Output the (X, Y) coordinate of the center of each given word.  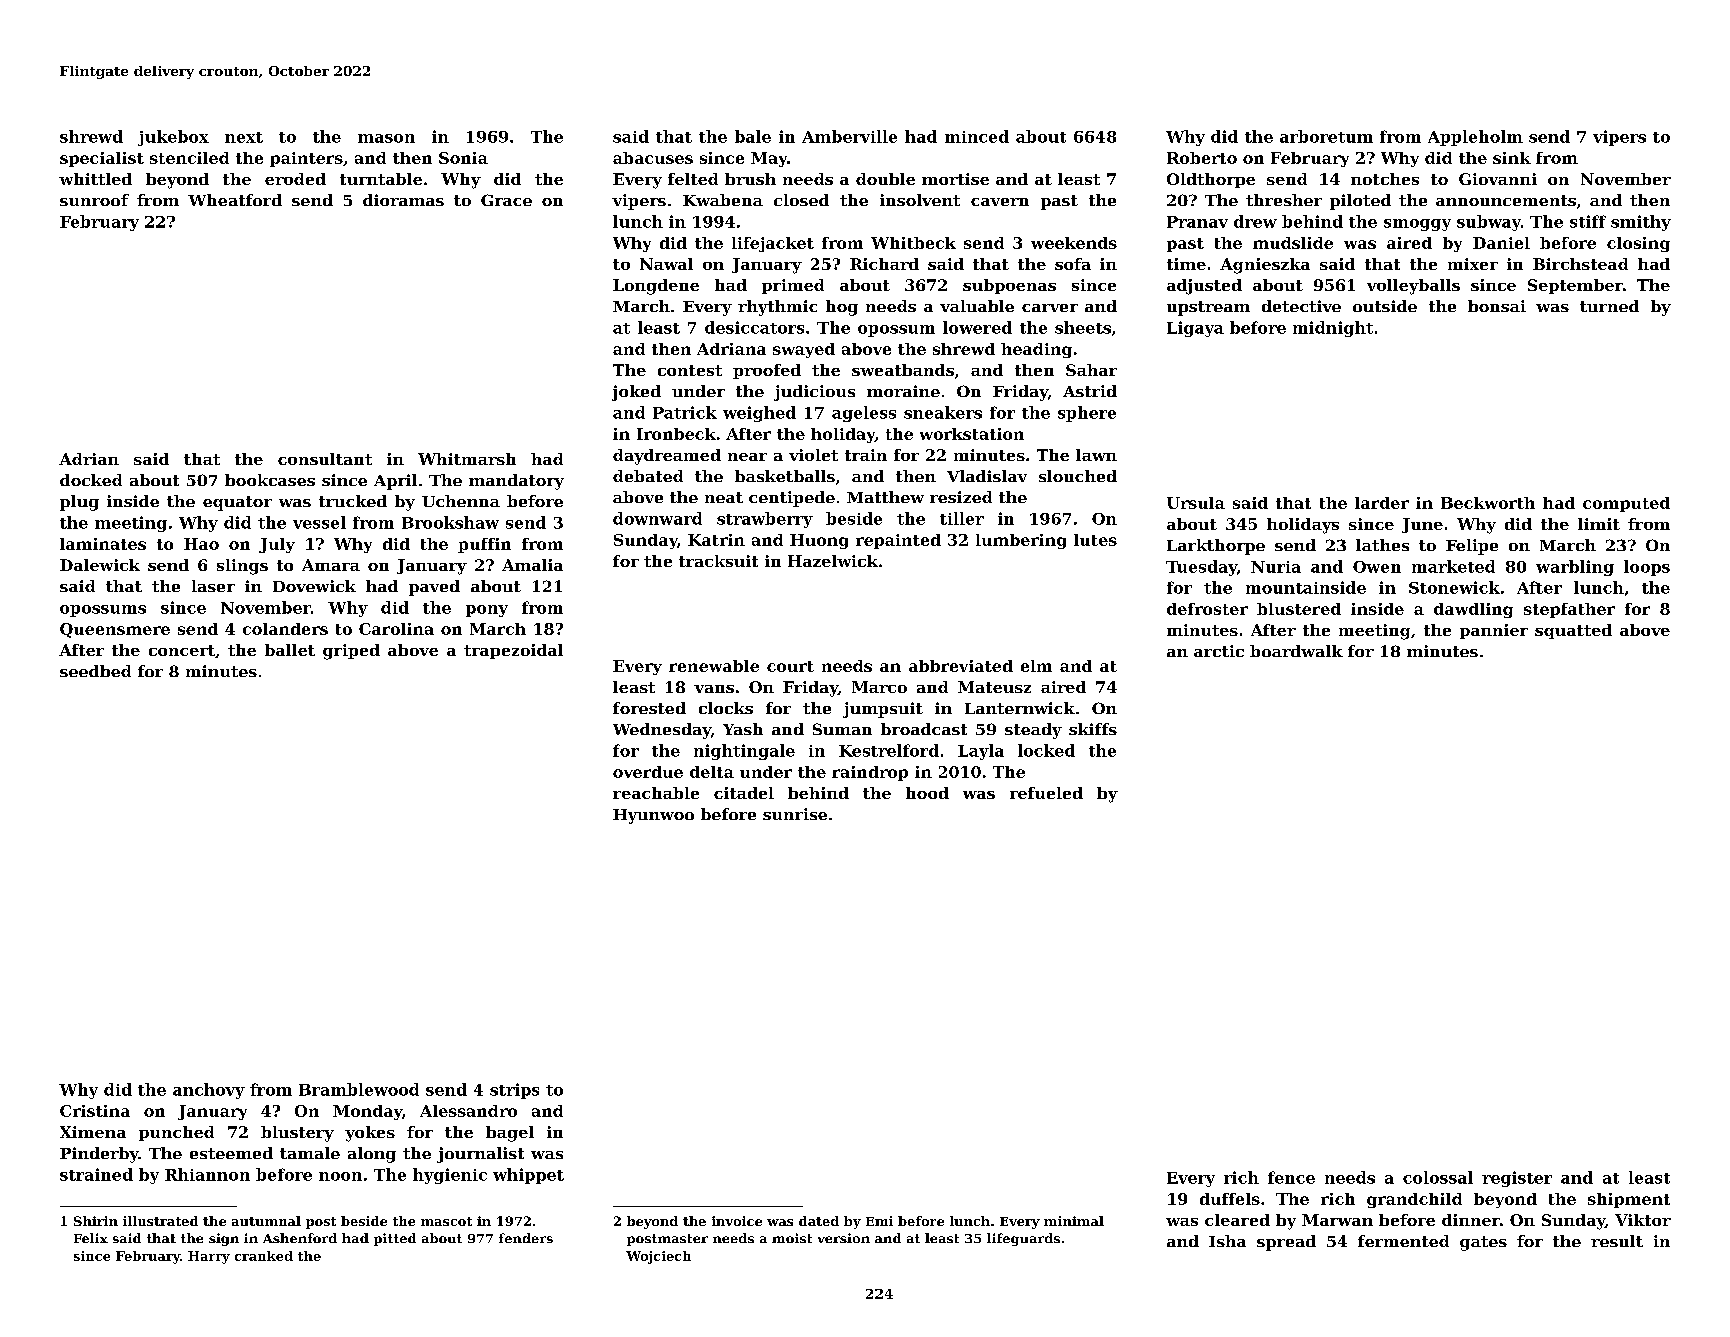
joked (636, 393)
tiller (962, 518)
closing (1638, 244)
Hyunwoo (653, 816)
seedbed (95, 671)
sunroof (94, 200)
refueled (1046, 793)
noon (340, 1176)
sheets (1083, 327)
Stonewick (1454, 587)
